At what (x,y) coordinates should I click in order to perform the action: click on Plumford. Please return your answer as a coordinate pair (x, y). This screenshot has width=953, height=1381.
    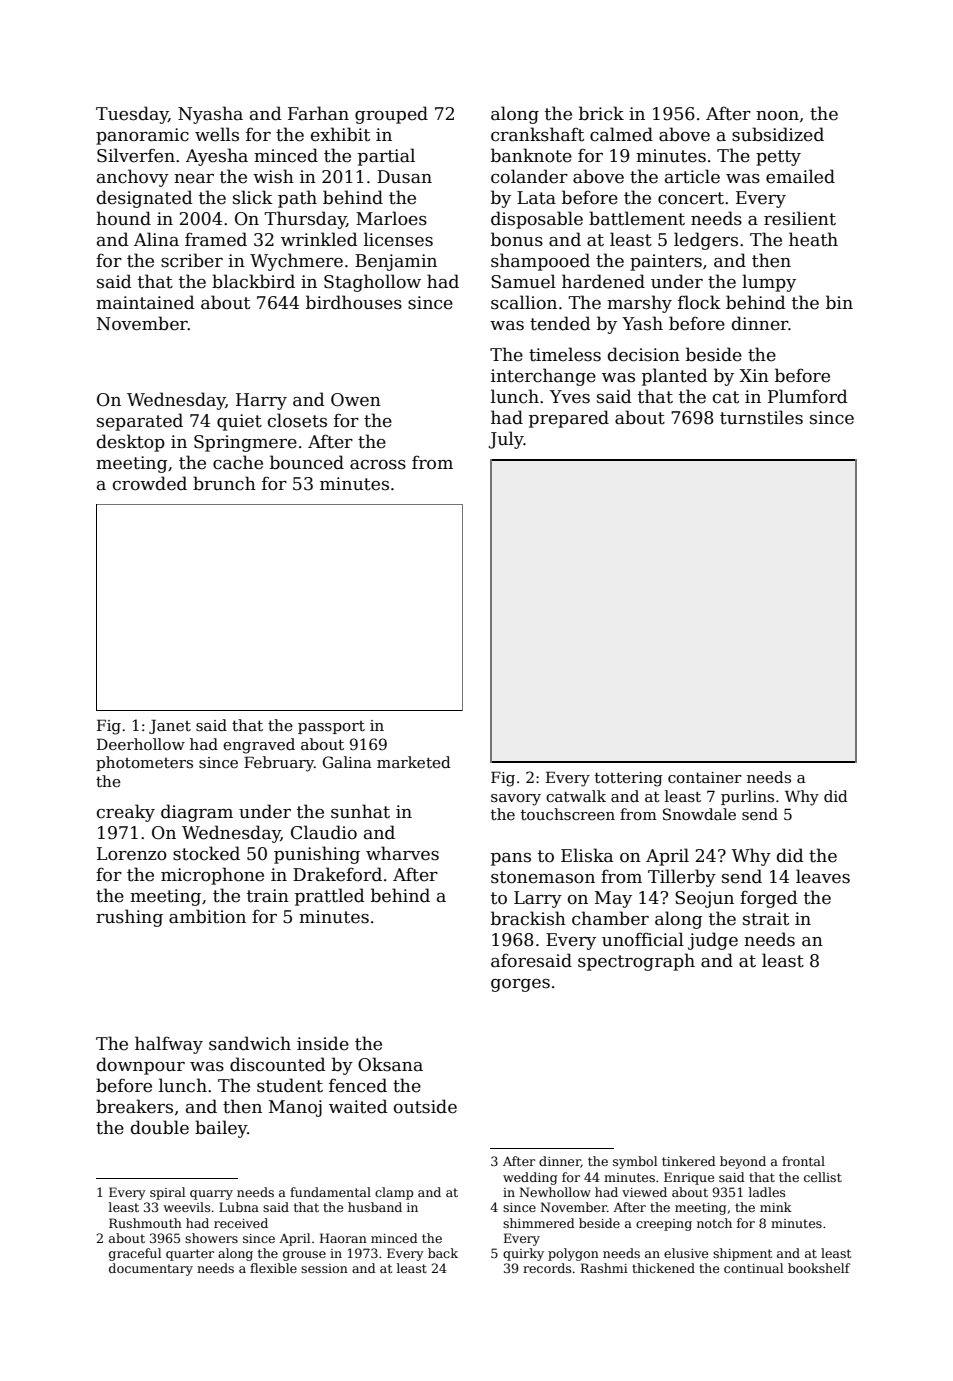
    Looking at the image, I should click on (808, 396).
